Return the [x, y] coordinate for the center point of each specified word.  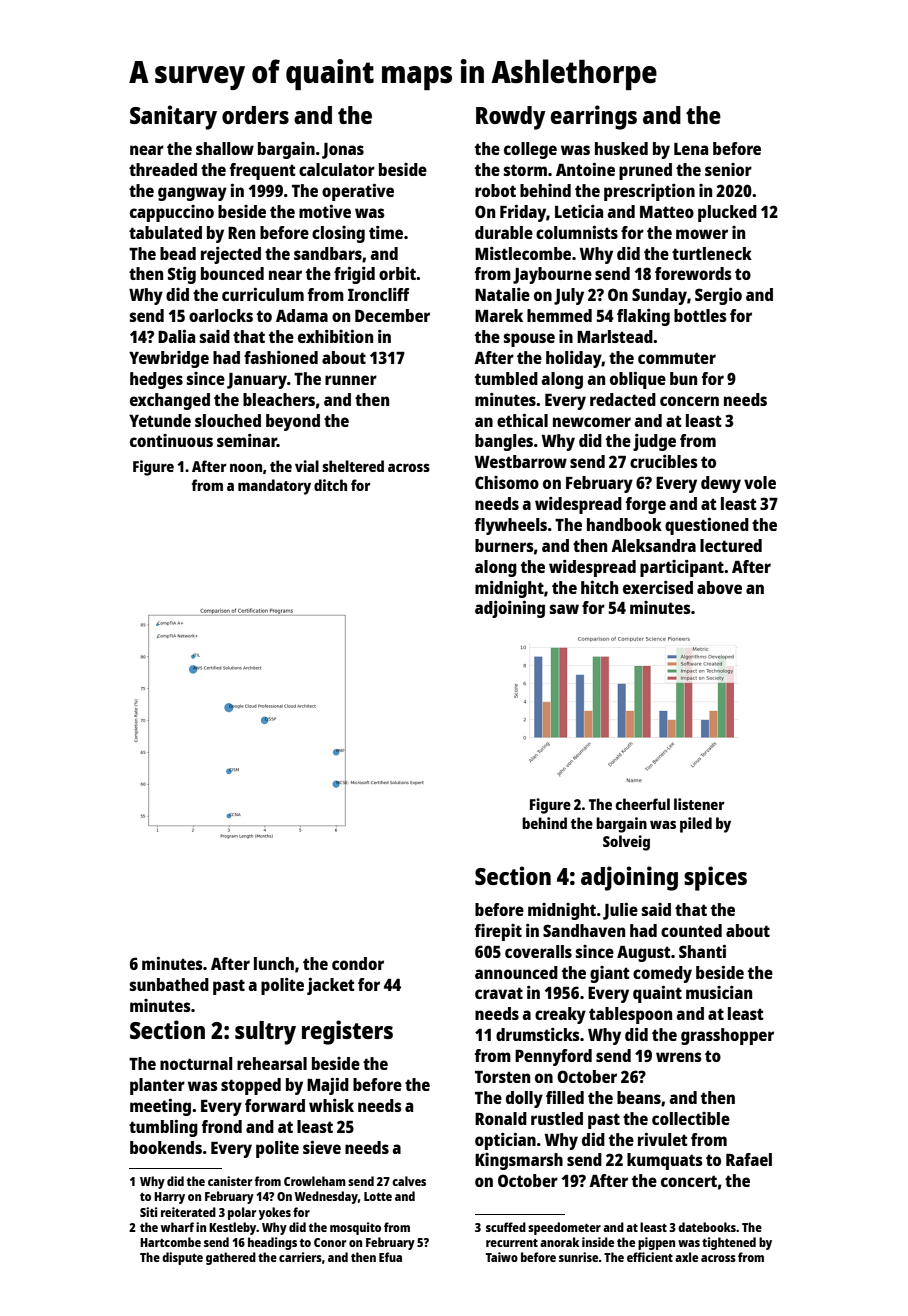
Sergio [718, 296]
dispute [182, 1258]
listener [699, 804]
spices [715, 878]
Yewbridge [169, 359]
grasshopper [727, 1036]
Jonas [343, 151]
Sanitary [173, 117]
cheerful [643, 804]
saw [564, 609]
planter [157, 1086]
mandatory [274, 487]
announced [516, 972]
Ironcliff [378, 294]
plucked [727, 213]
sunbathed [169, 984]
